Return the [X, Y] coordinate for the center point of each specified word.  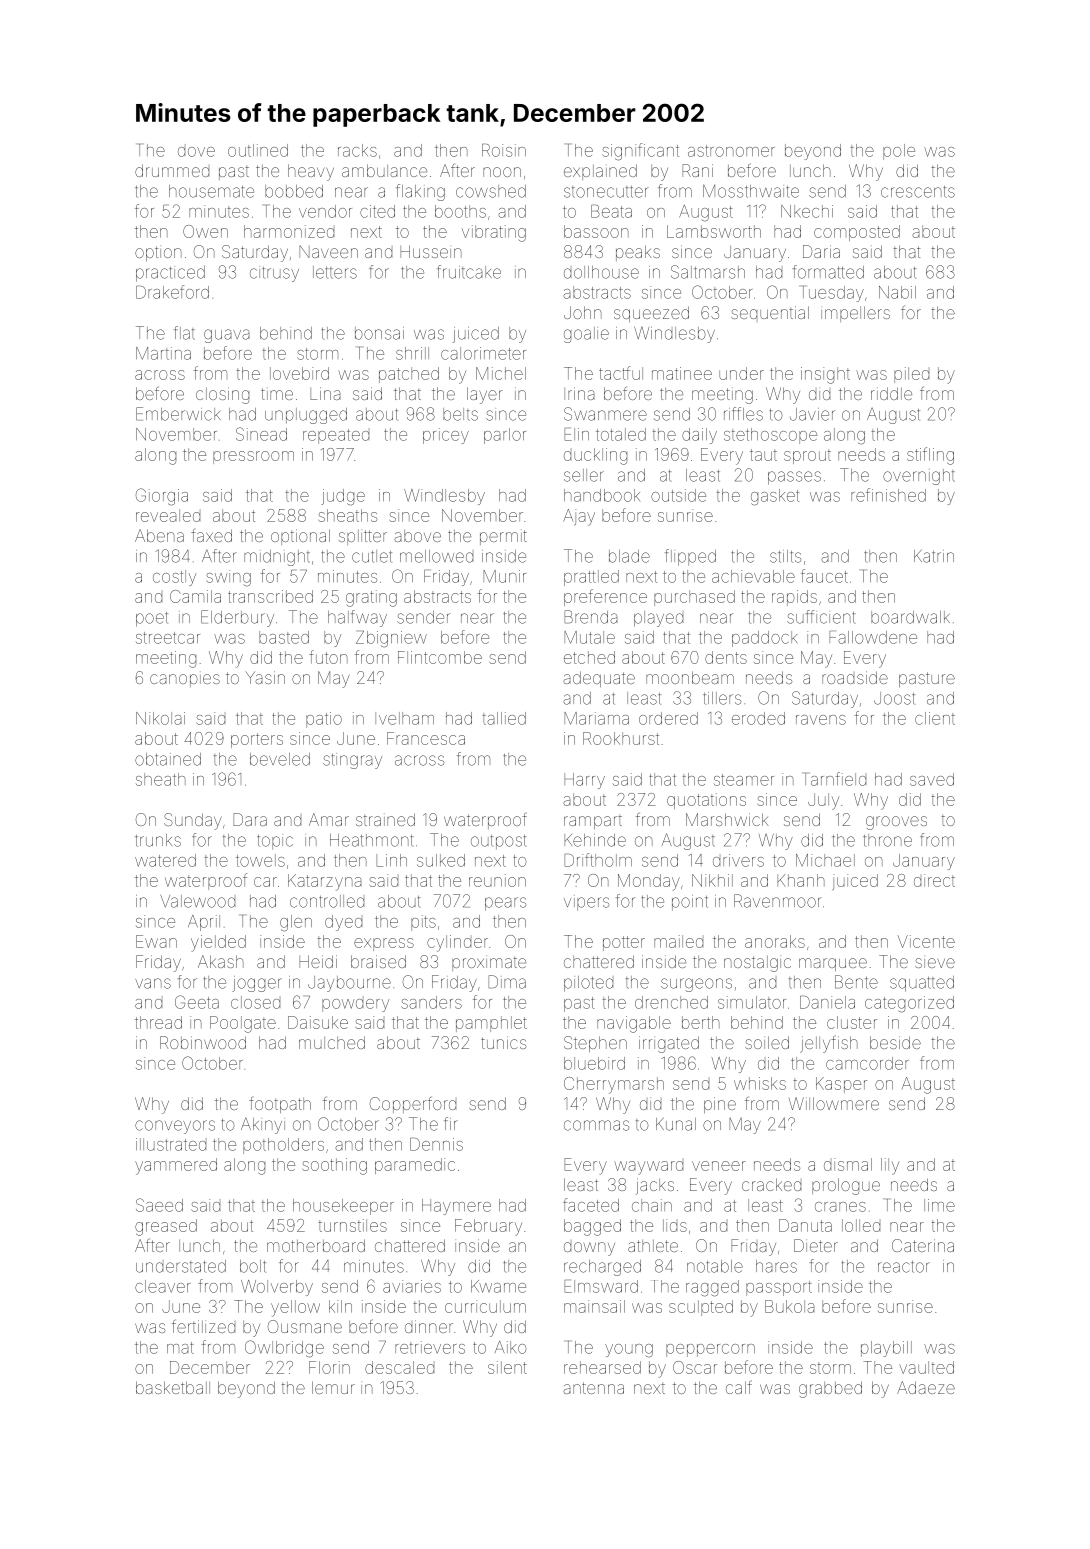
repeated [336, 436]
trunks [158, 840]
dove [196, 152]
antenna [593, 1388]
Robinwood [203, 1042]
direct [934, 880]
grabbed [830, 1389]
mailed [678, 941]
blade [629, 556]
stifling [930, 456]
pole [899, 152]
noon [502, 172]
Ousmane [305, 1326]
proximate [489, 964]
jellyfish [829, 1044]
